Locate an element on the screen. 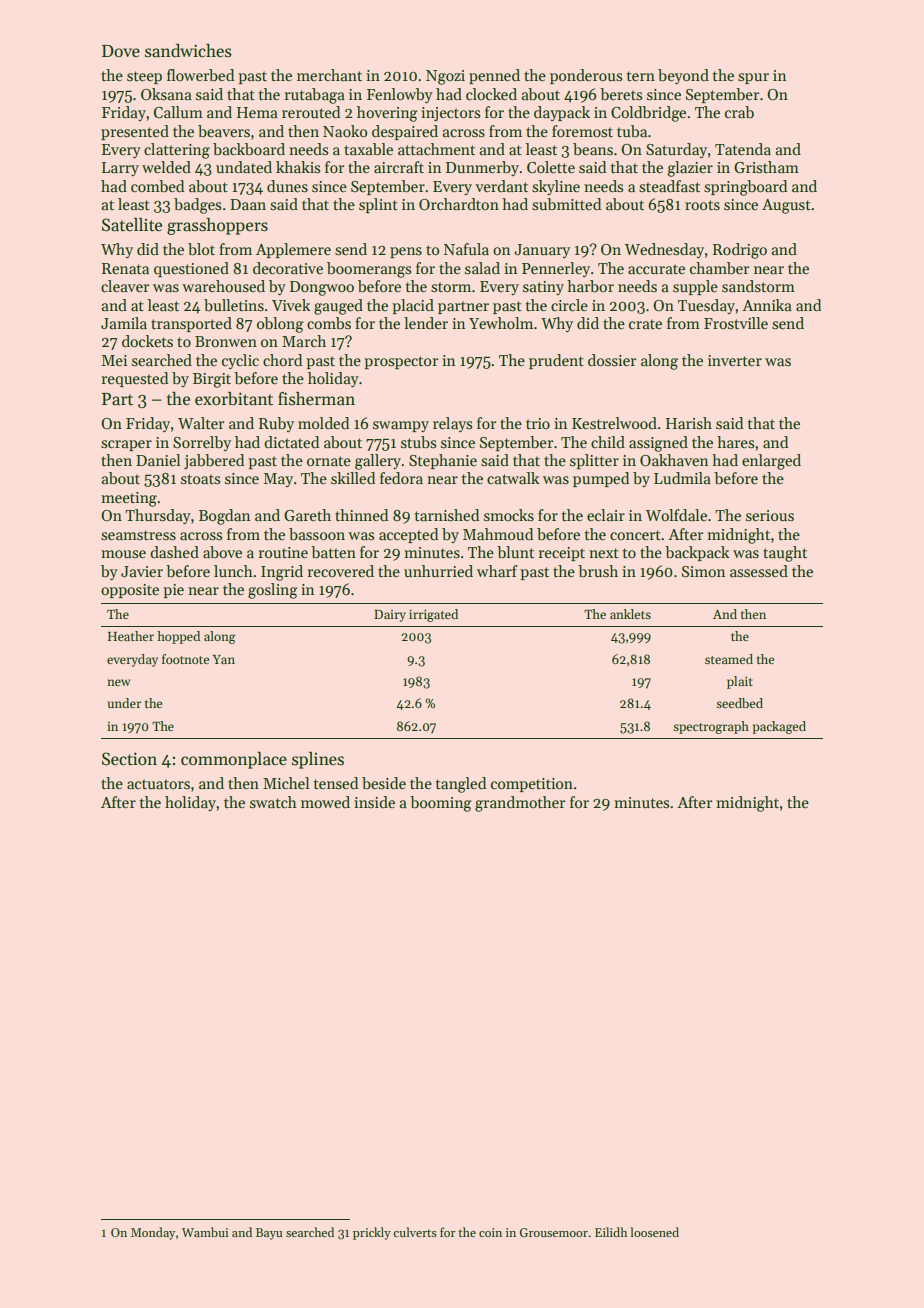  assigned is located at coordinates (658, 444).
